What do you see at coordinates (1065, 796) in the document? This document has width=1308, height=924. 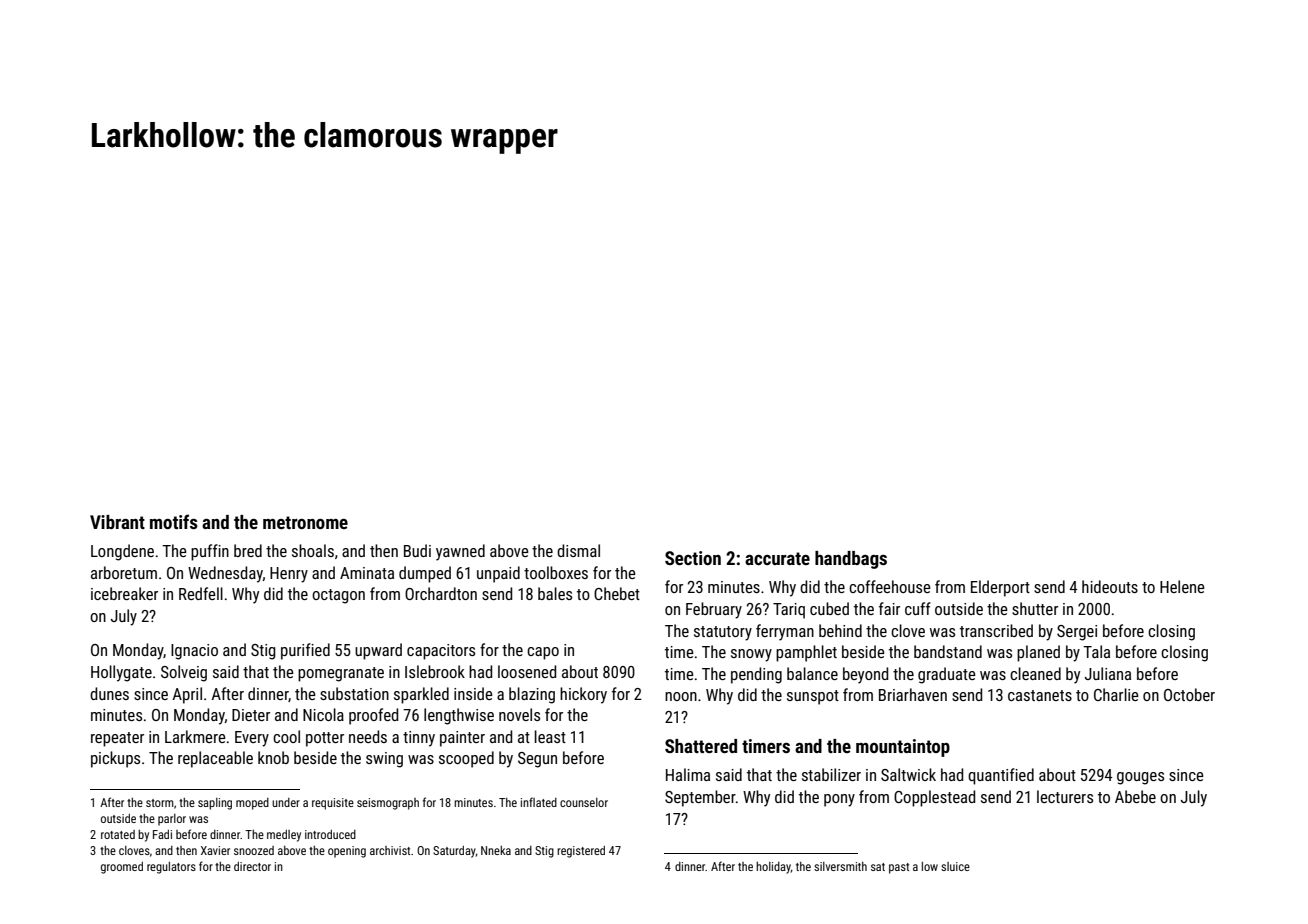 I see `lecturers` at bounding box center [1065, 796].
